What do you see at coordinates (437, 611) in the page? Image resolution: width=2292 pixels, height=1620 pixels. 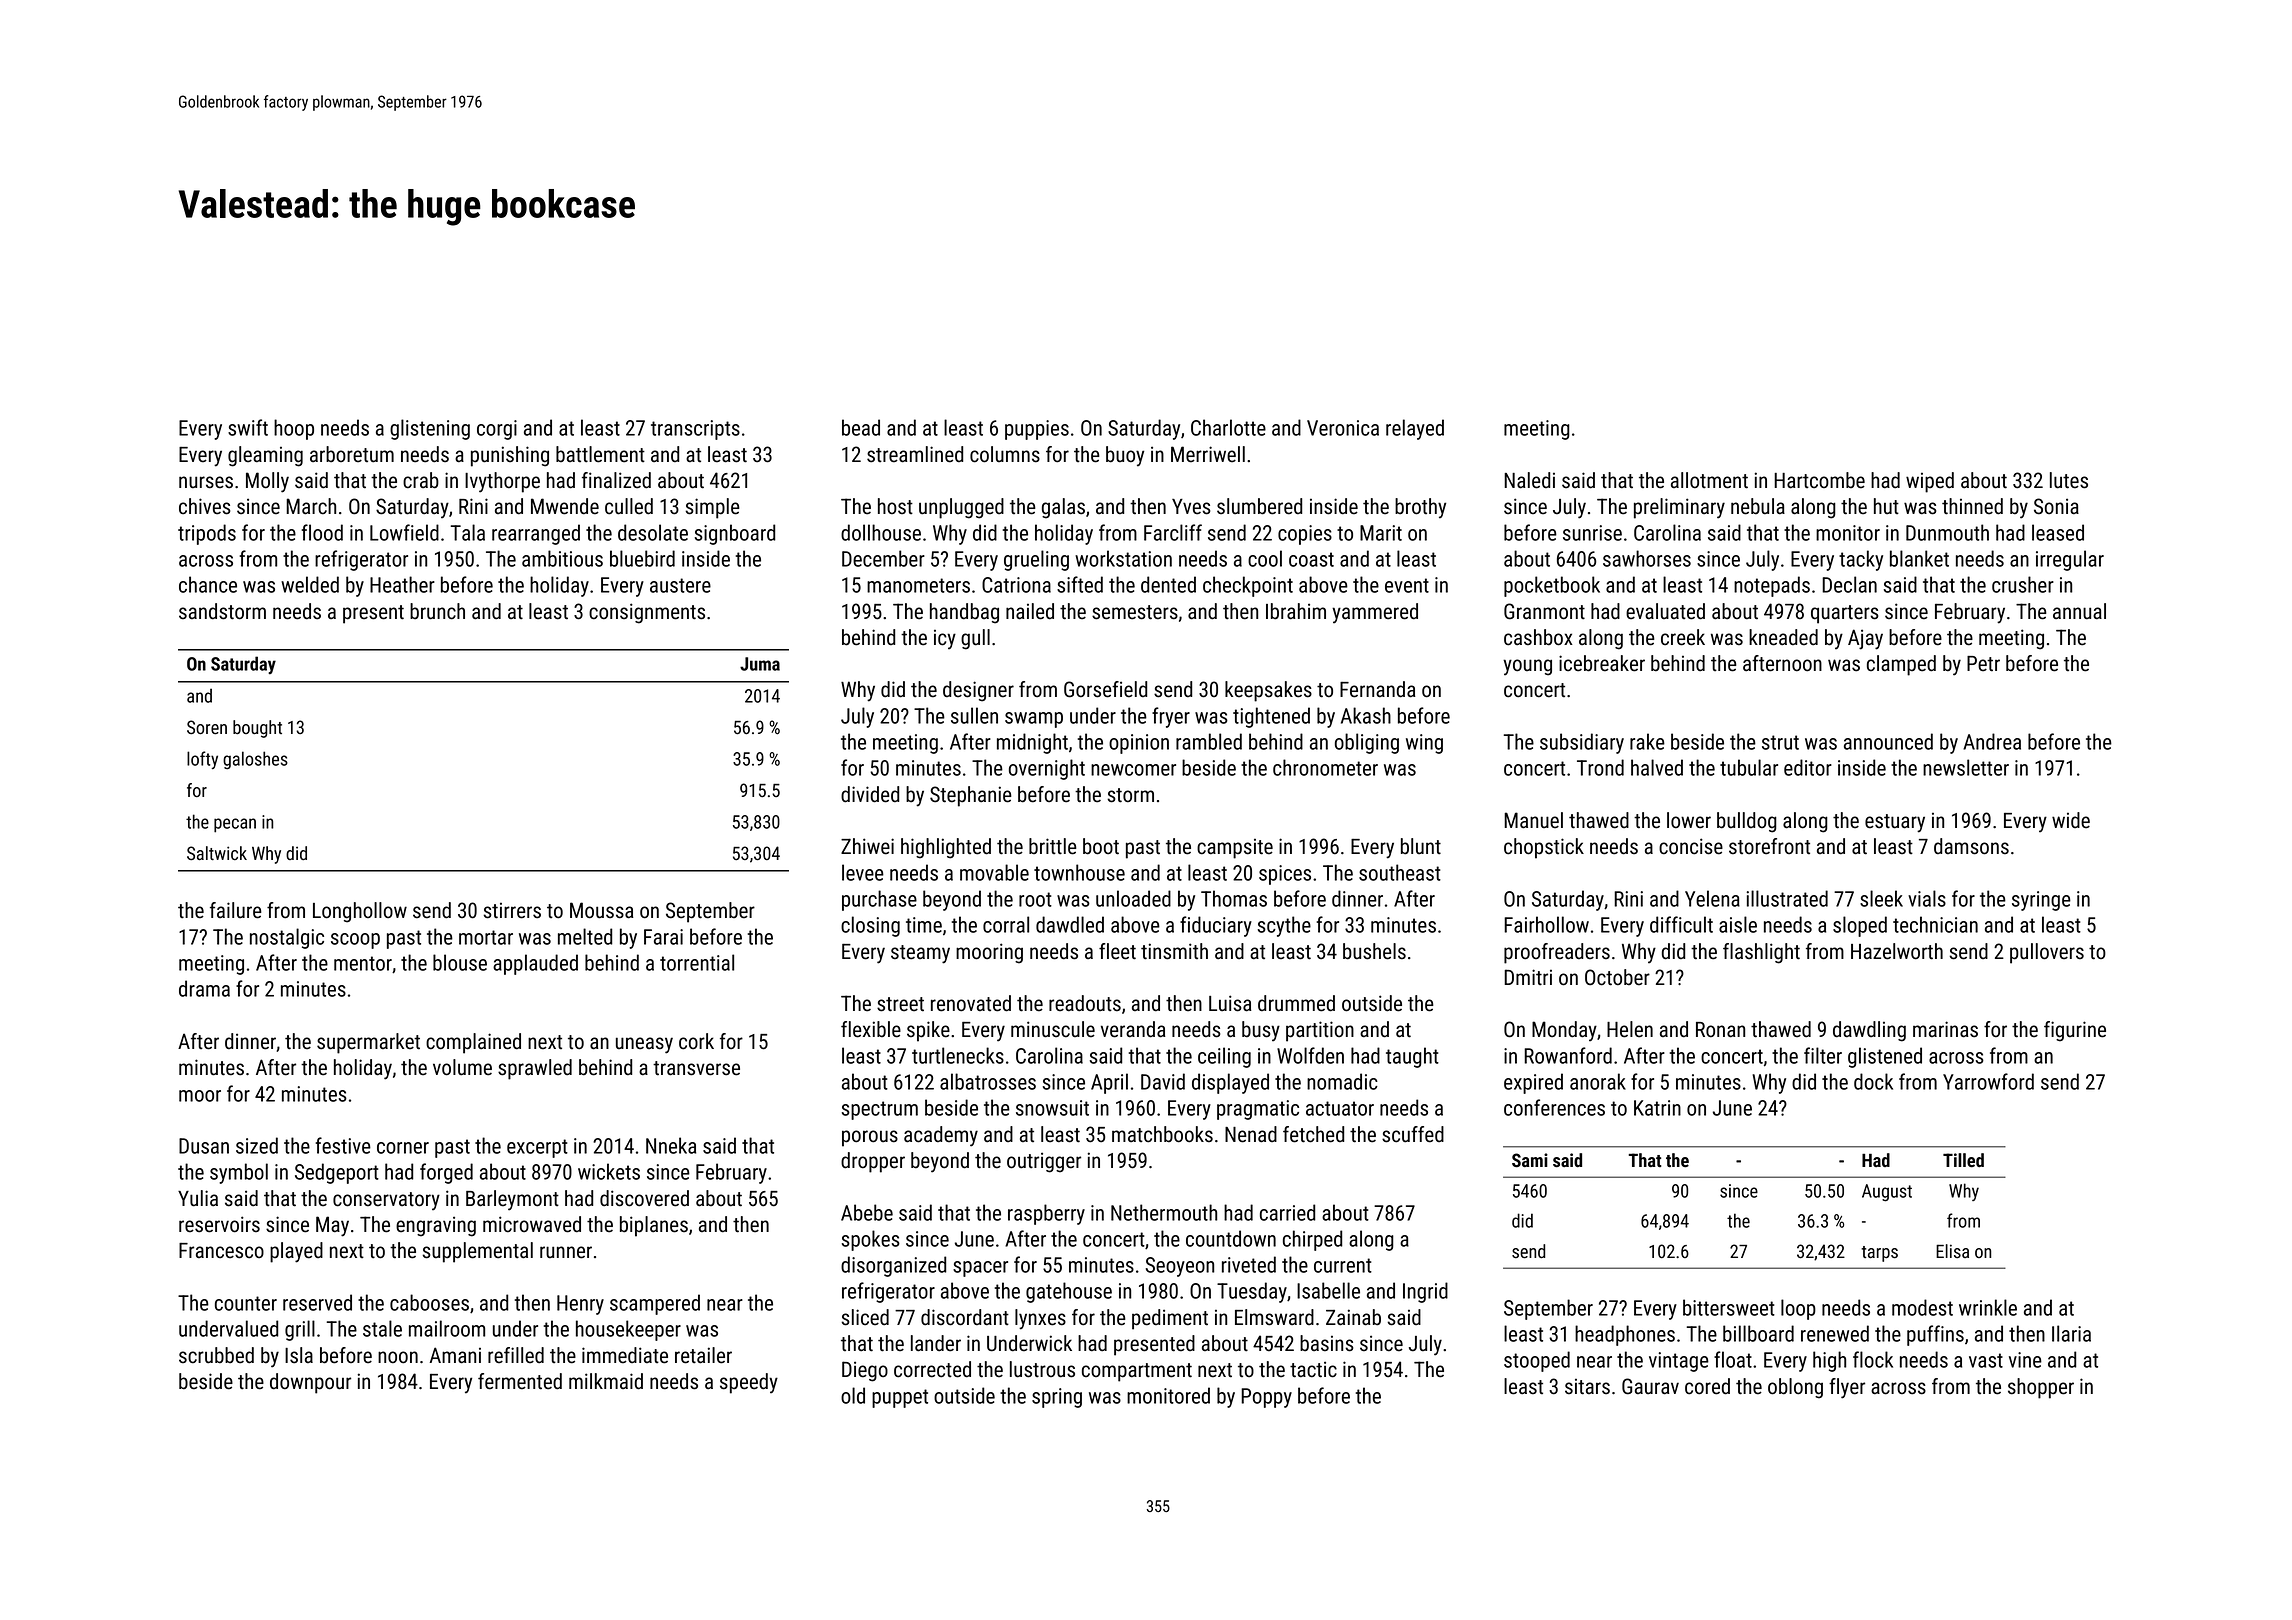 I see `brunch` at bounding box center [437, 611].
